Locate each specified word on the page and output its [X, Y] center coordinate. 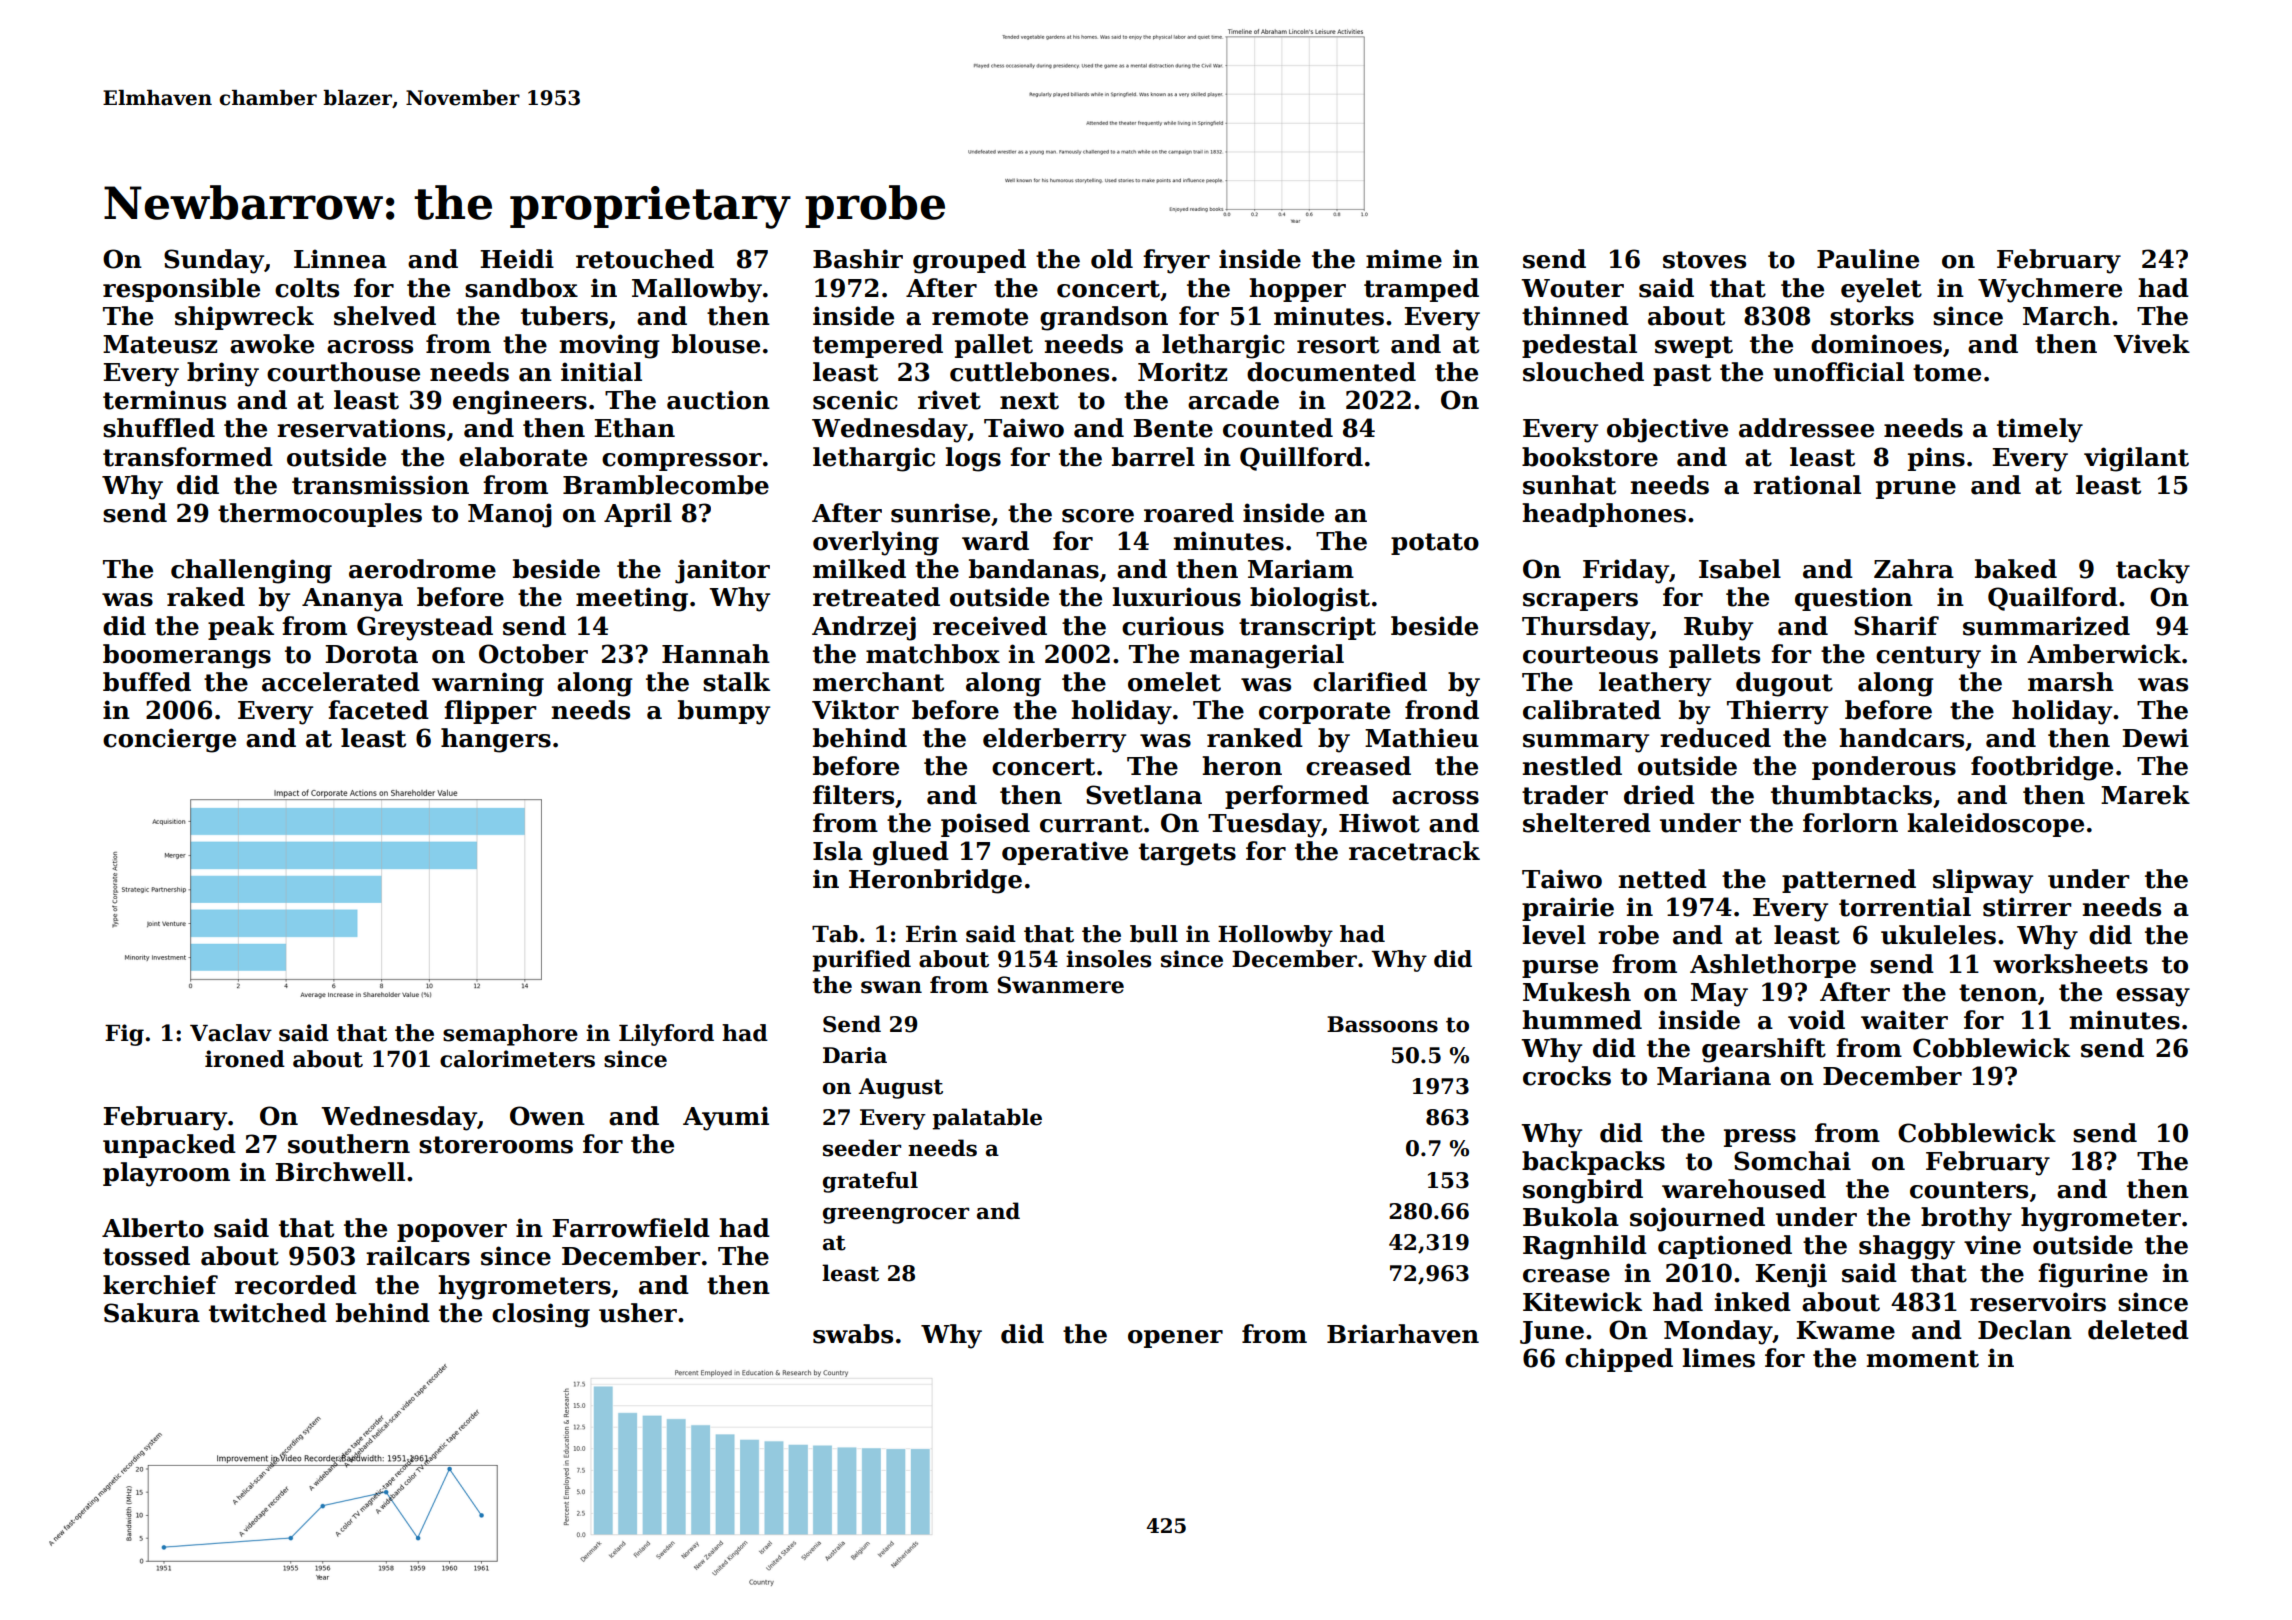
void [1816, 1020]
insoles [1109, 959]
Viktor [855, 710]
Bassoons [1382, 1024]
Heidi [517, 259]
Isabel [1740, 569]
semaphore [510, 1035]
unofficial [1838, 372]
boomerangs [187, 656]
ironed [245, 1059]
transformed [188, 457]
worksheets [2070, 964]
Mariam [1301, 569]
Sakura [152, 1313]
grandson [1104, 318]
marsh [2071, 682]
